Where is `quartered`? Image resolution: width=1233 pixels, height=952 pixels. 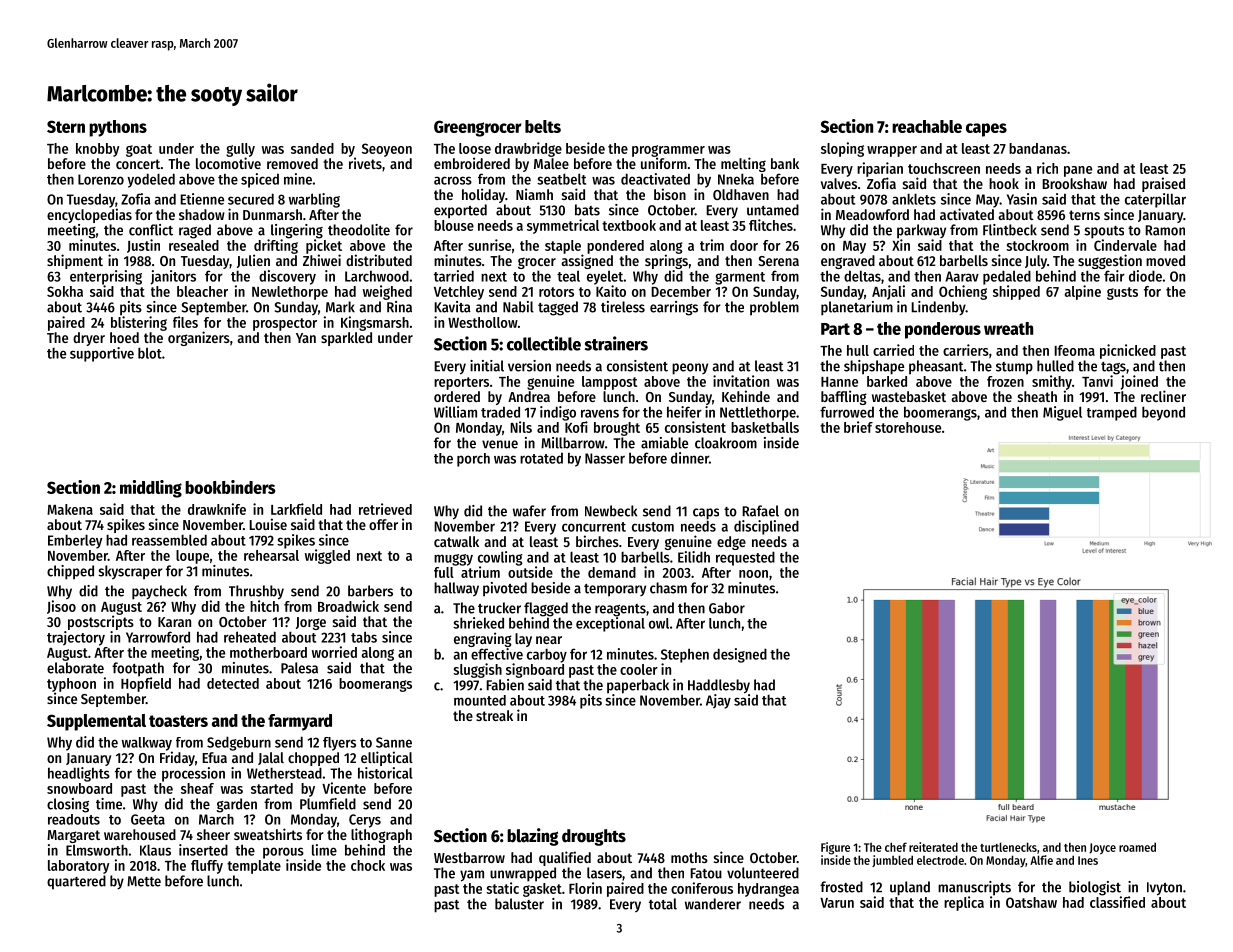
quartered is located at coordinates (76, 882).
